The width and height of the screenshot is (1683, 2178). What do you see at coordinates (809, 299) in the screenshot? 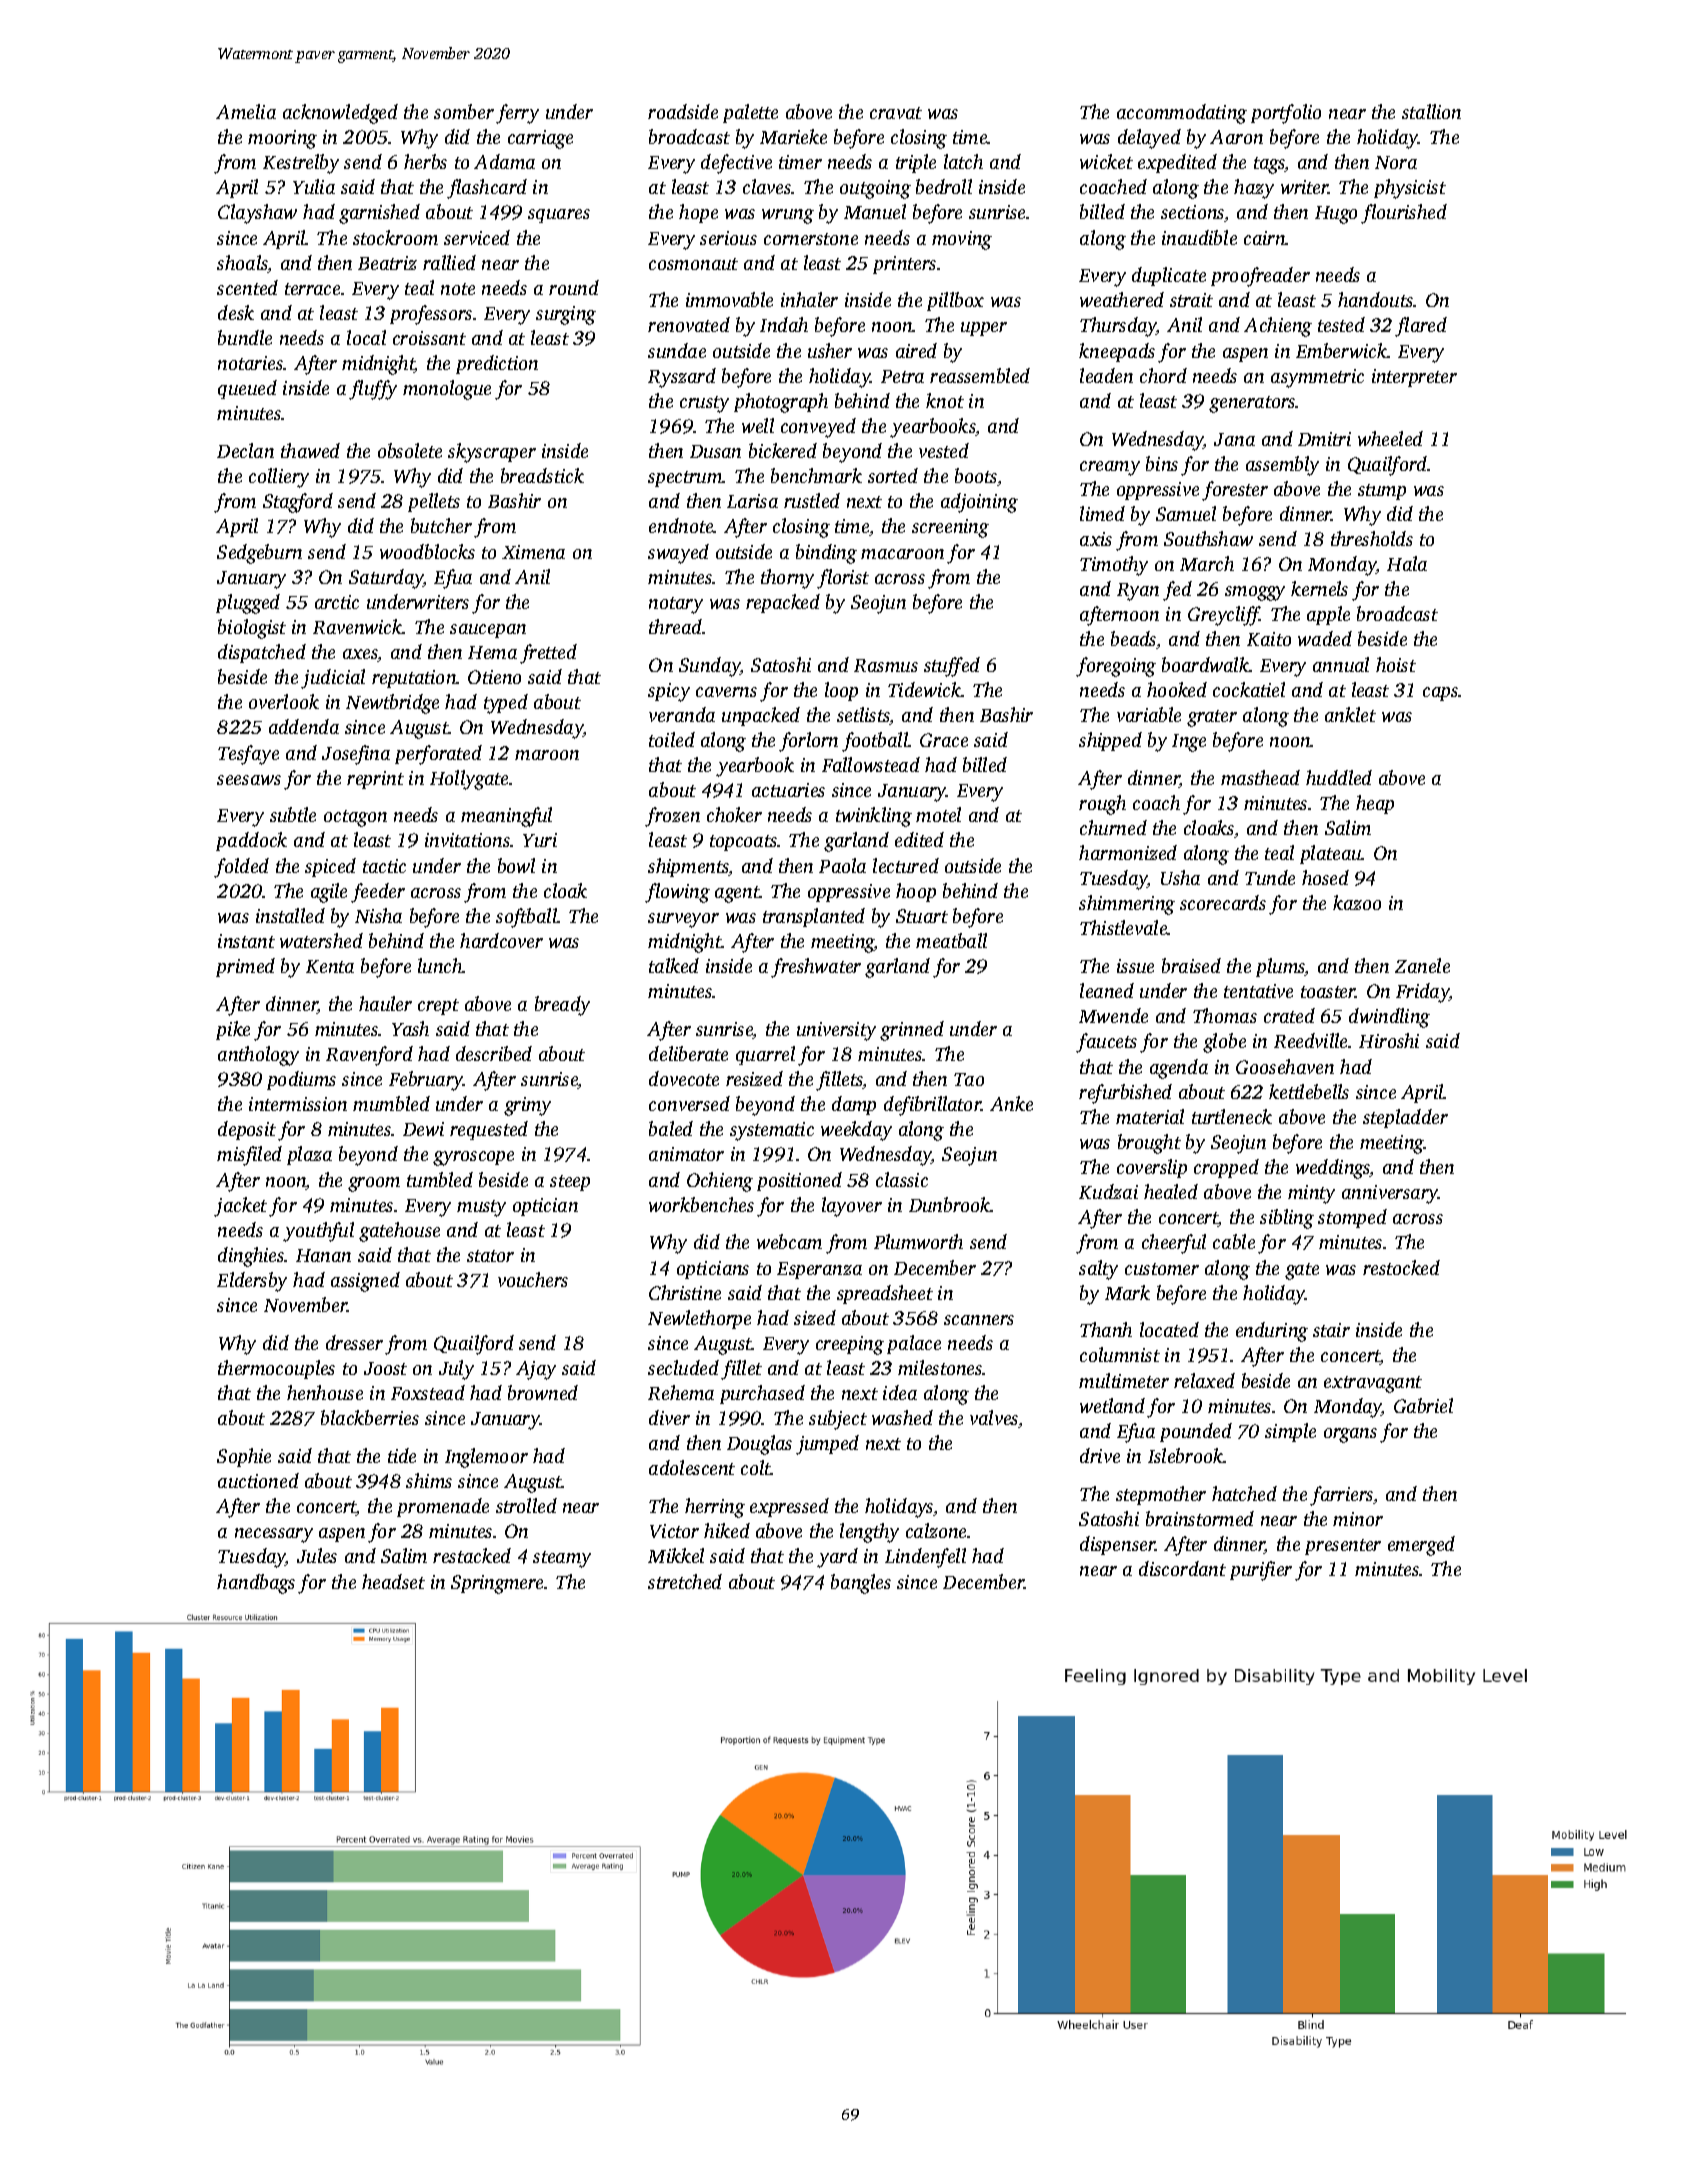
I see `inhaler` at bounding box center [809, 299].
